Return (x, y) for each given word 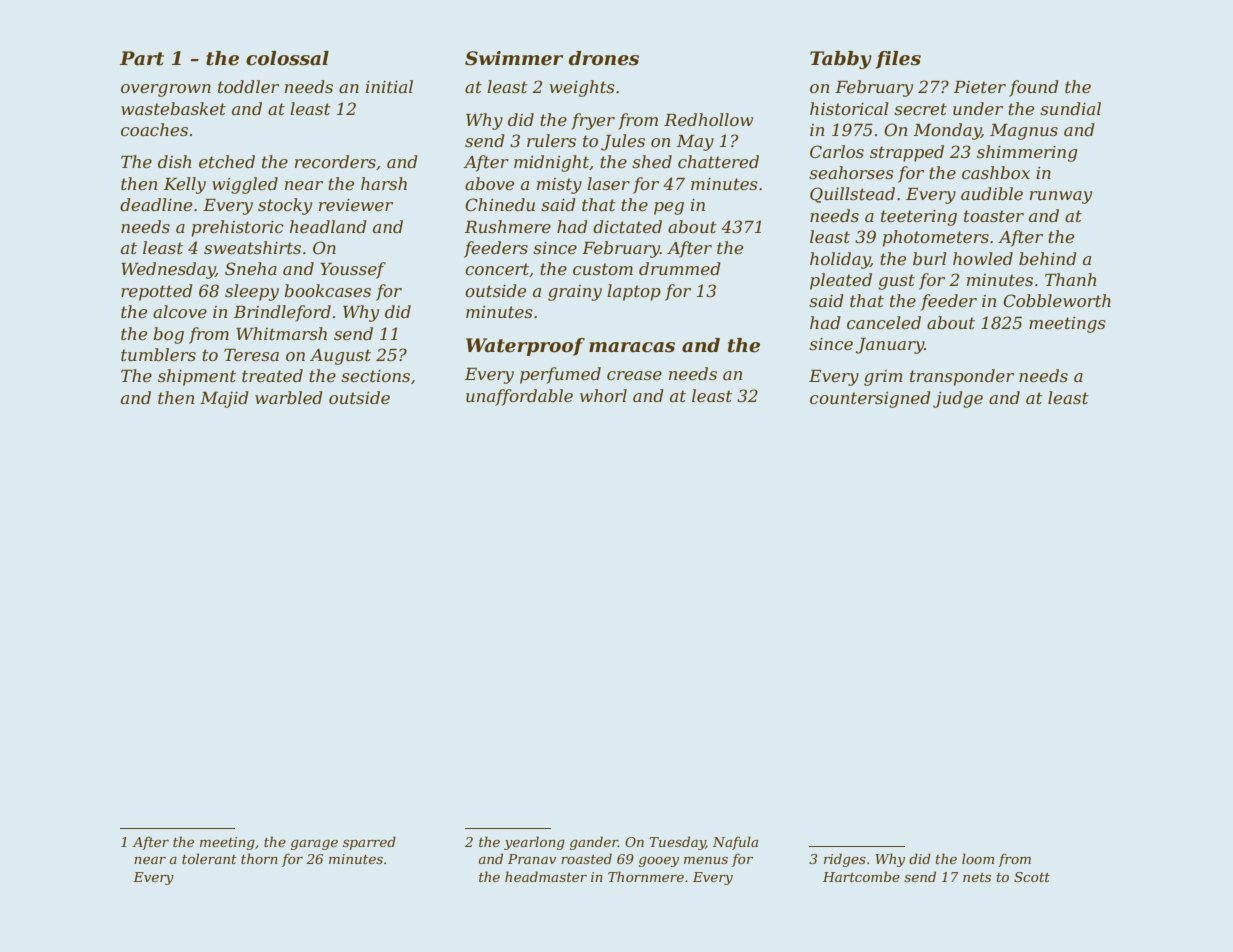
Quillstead (852, 195)
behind (1048, 258)
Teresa (251, 355)
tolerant (209, 858)
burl (929, 258)
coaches (154, 129)
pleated (841, 281)
